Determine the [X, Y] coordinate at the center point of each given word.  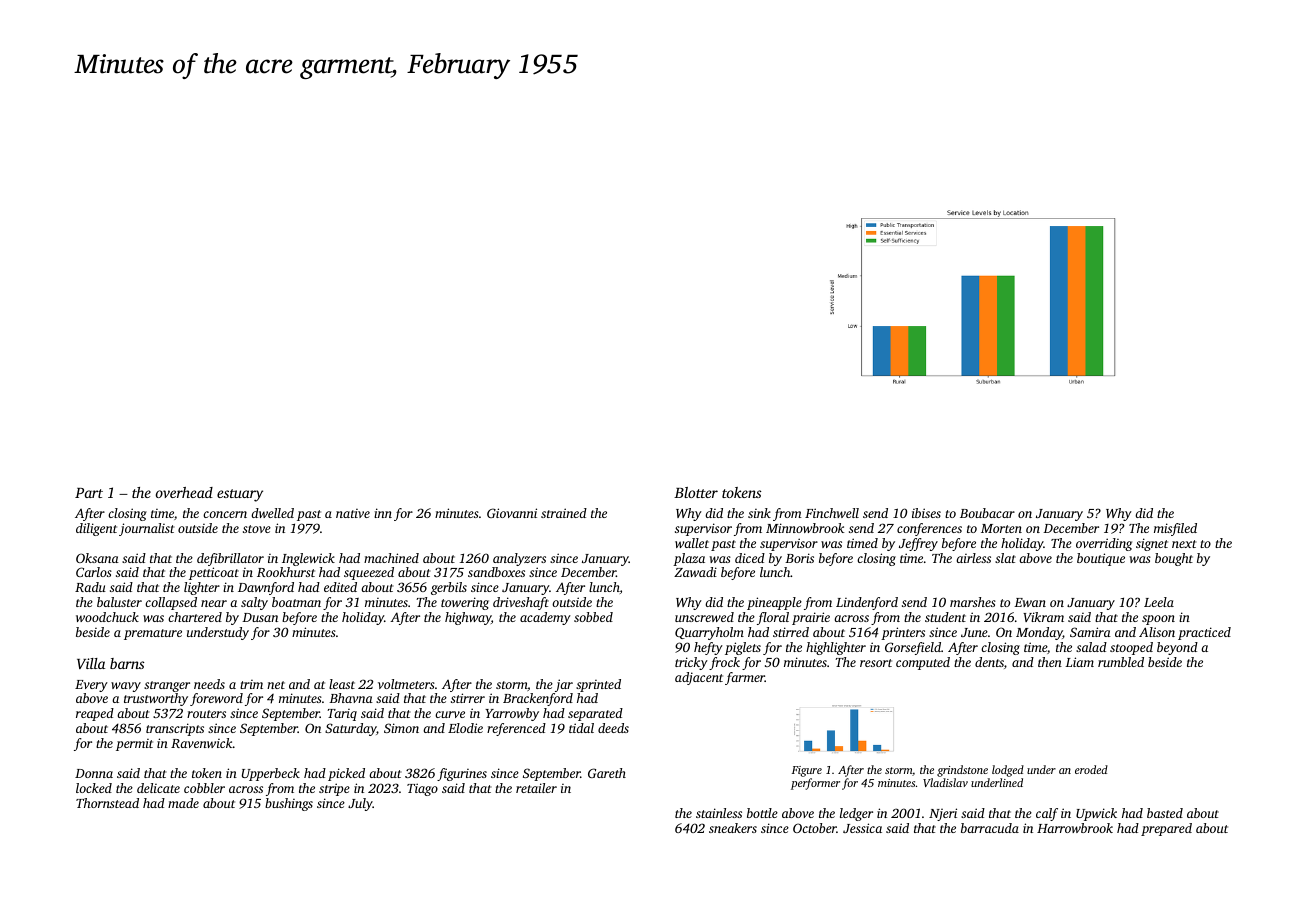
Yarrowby [512, 714]
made [183, 803]
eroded [1091, 769]
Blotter [696, 492]
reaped [95, 714]
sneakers [733, 828]
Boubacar [987, 513]
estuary [240, 495]
